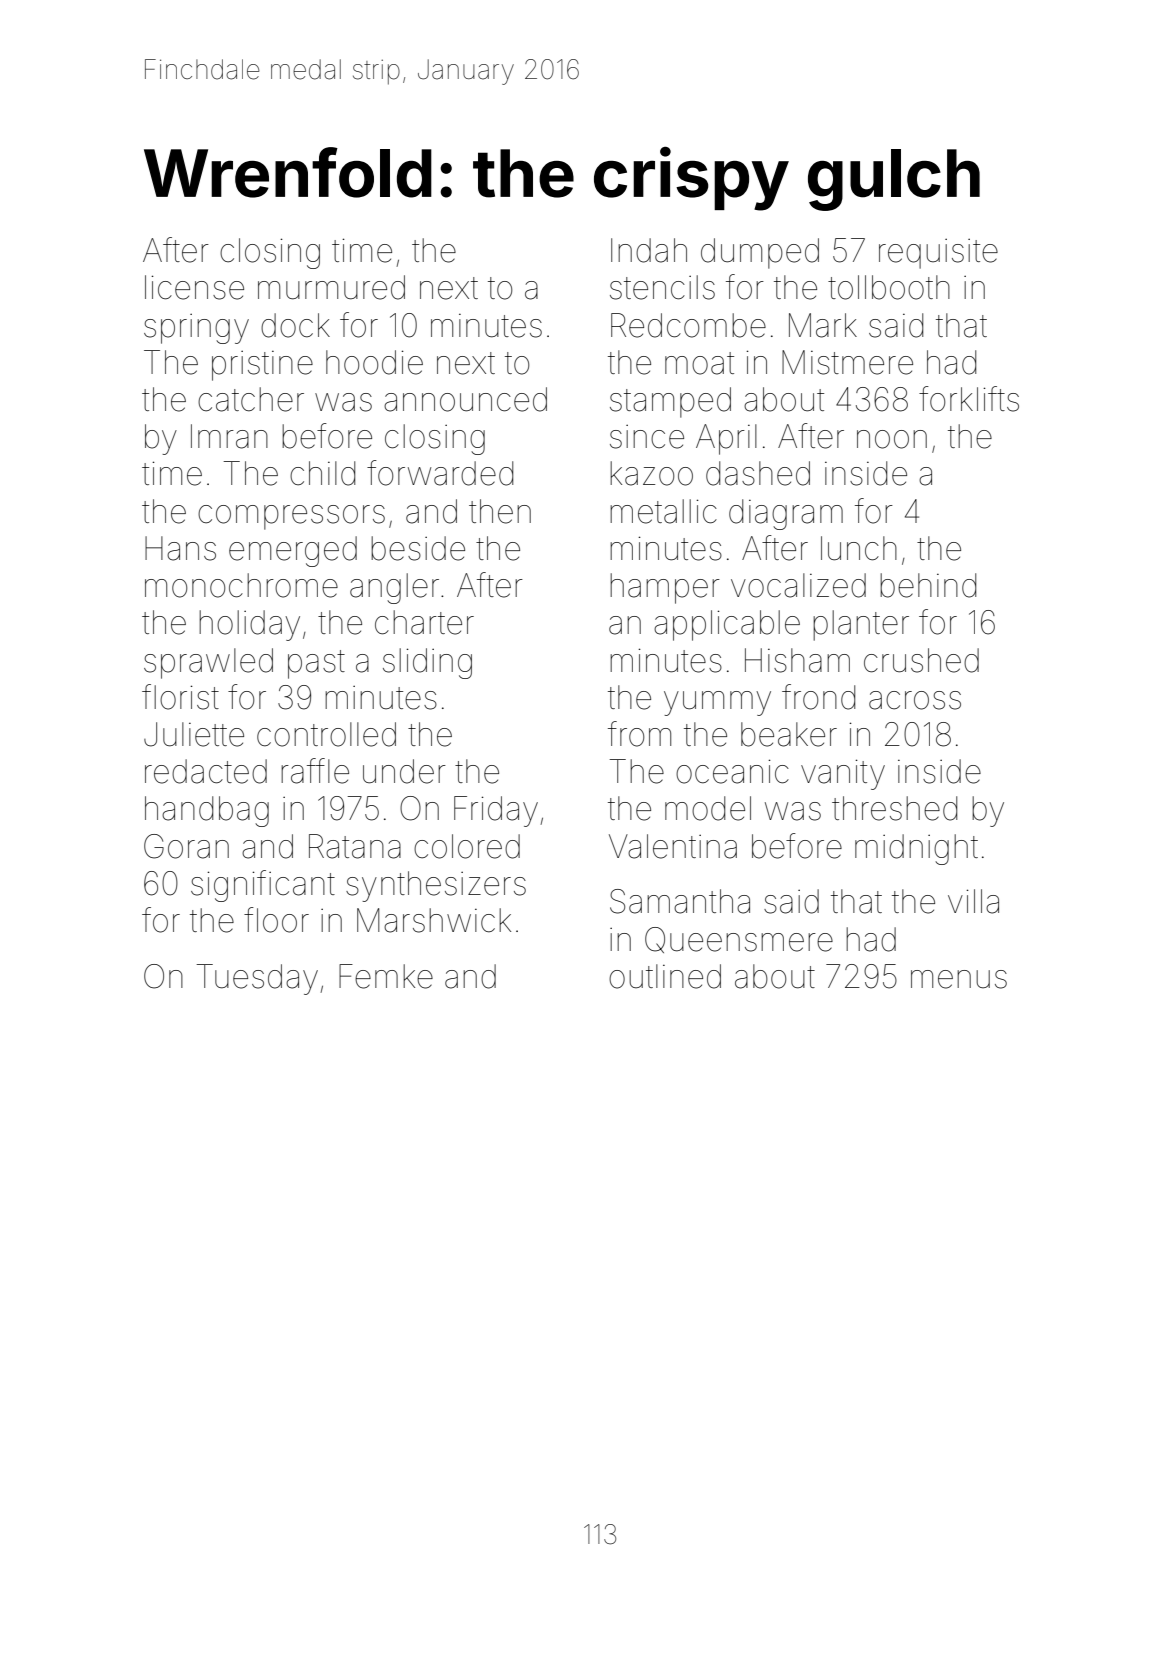 Image resolution: width=1165 pixels, height=1654 pixels. I want to click on emerged, so click(293, 551).
